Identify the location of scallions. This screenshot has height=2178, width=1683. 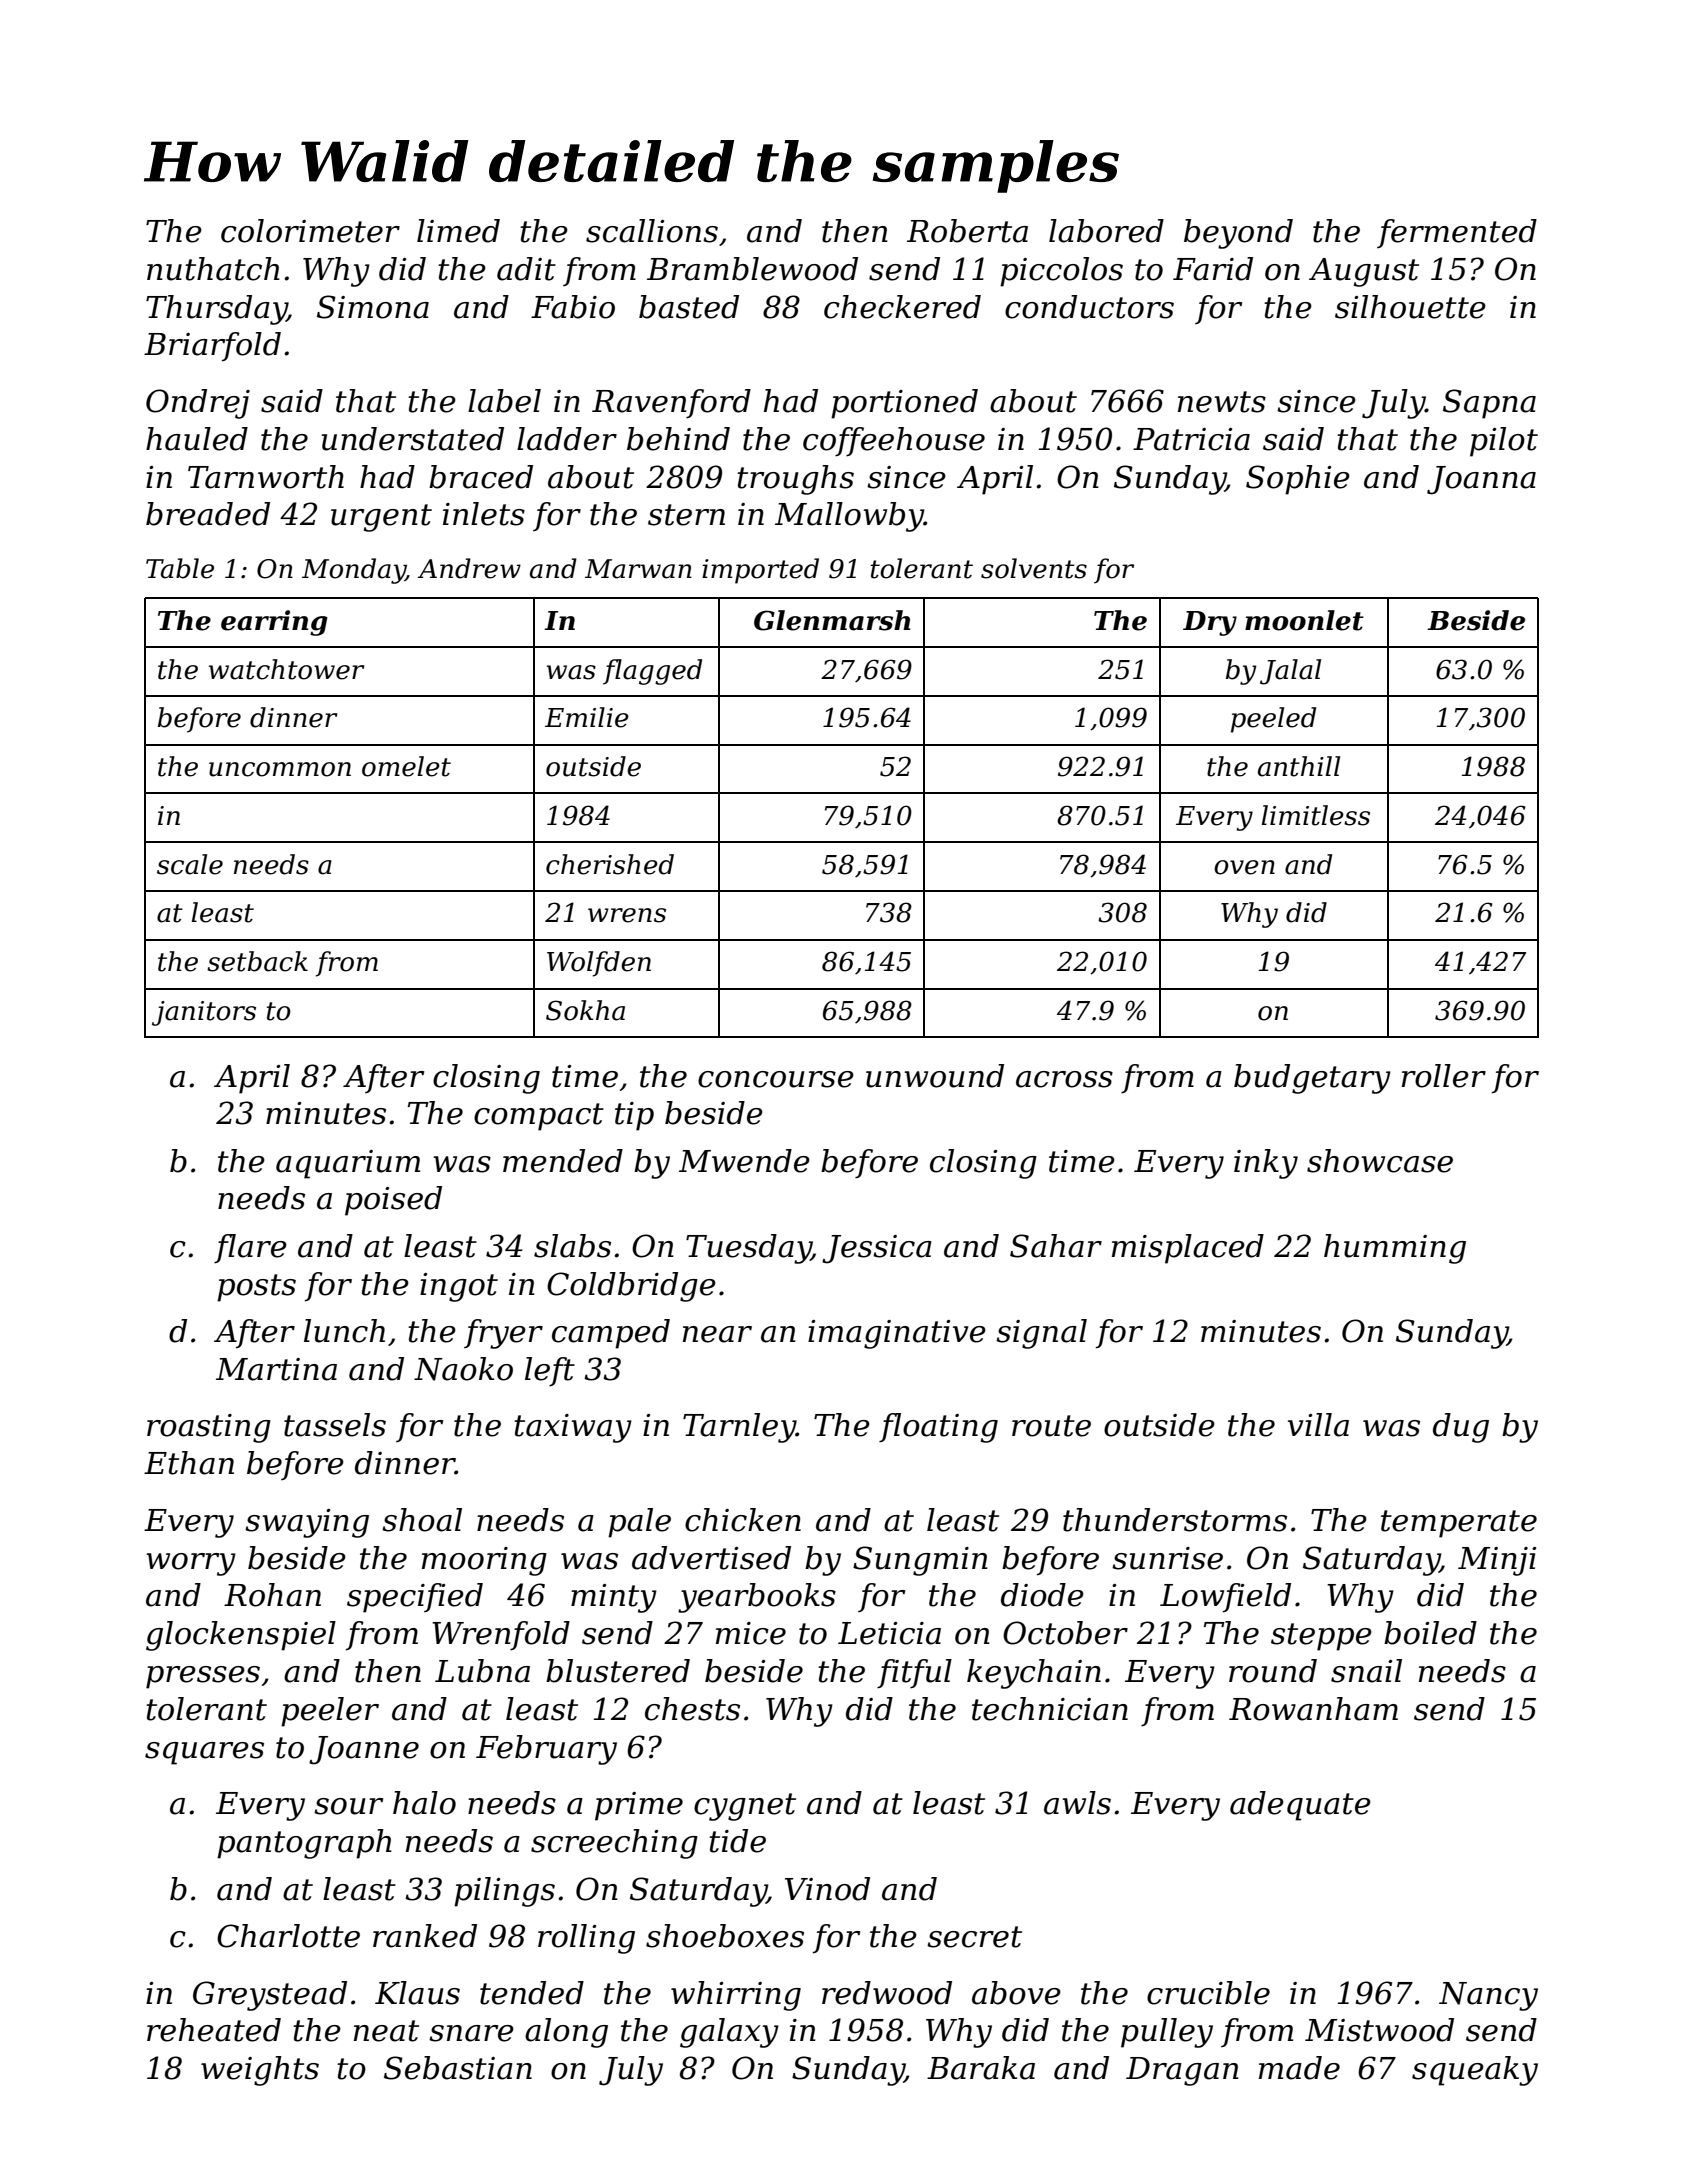
(652, 231).
